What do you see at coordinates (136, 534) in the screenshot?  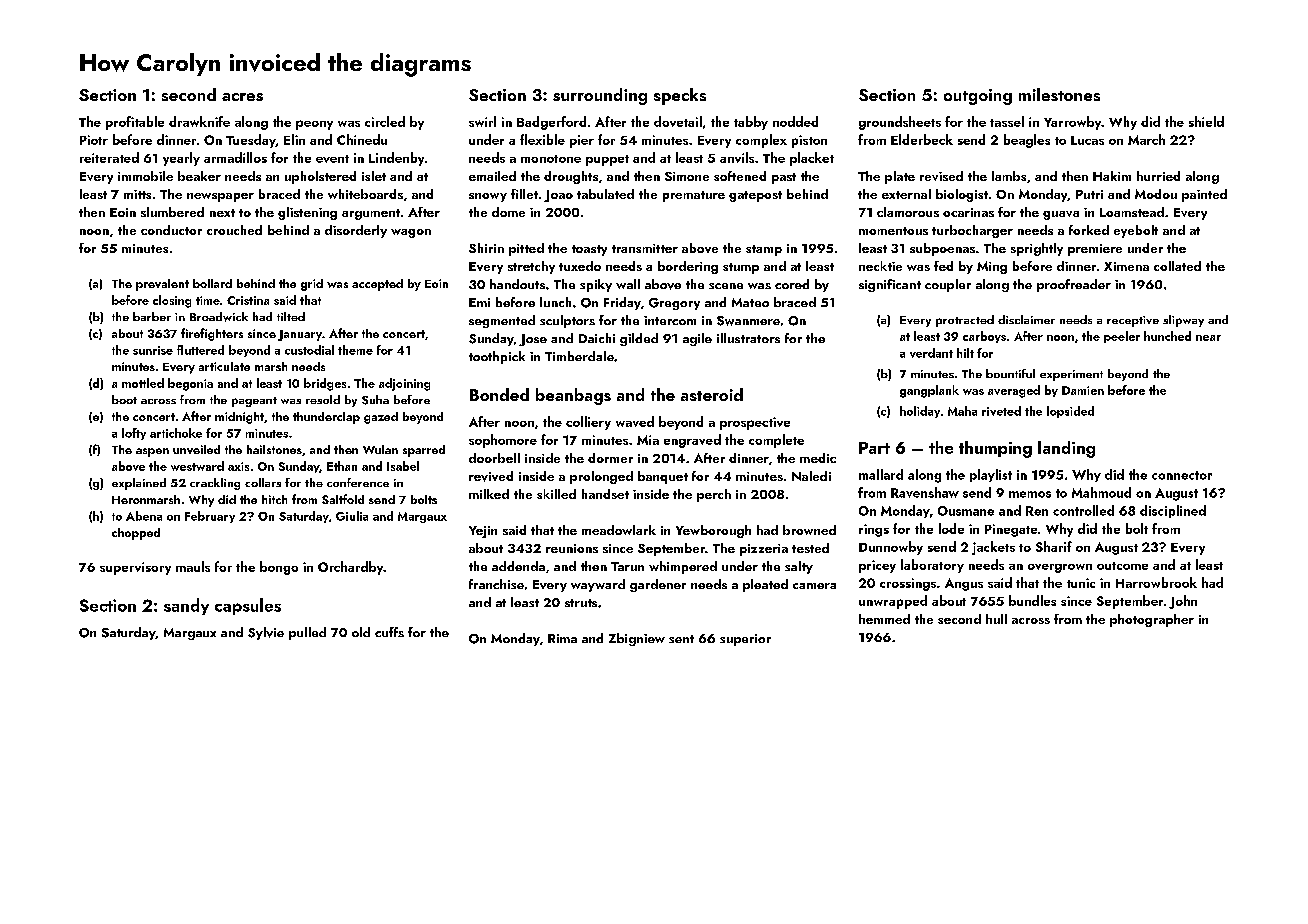 I see `chopped` at bounding box center [136, 534].
